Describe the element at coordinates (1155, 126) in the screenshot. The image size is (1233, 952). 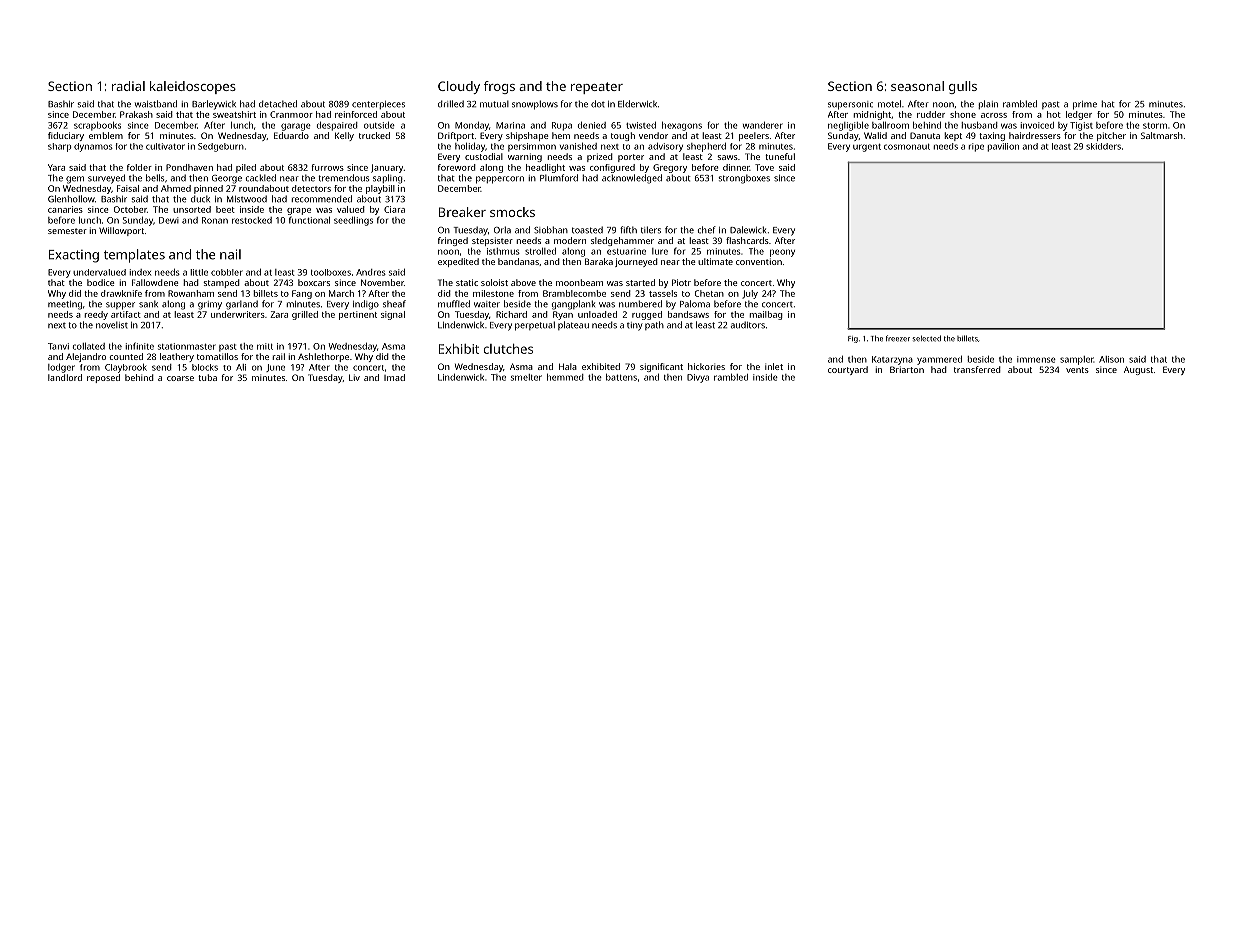
I see `storm` at that location.
